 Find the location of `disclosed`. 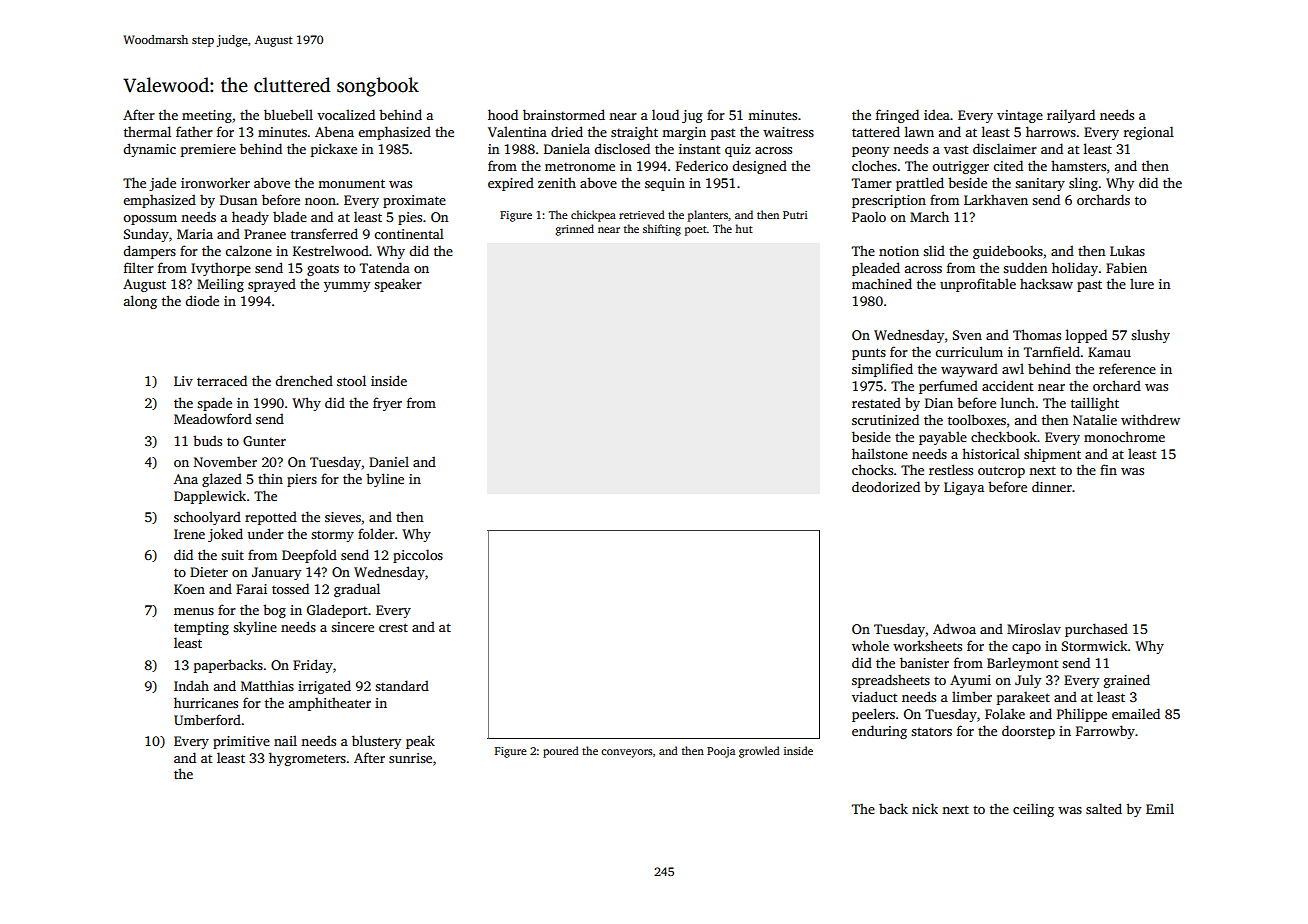

disclosed is located at coordinates (622, 148).
